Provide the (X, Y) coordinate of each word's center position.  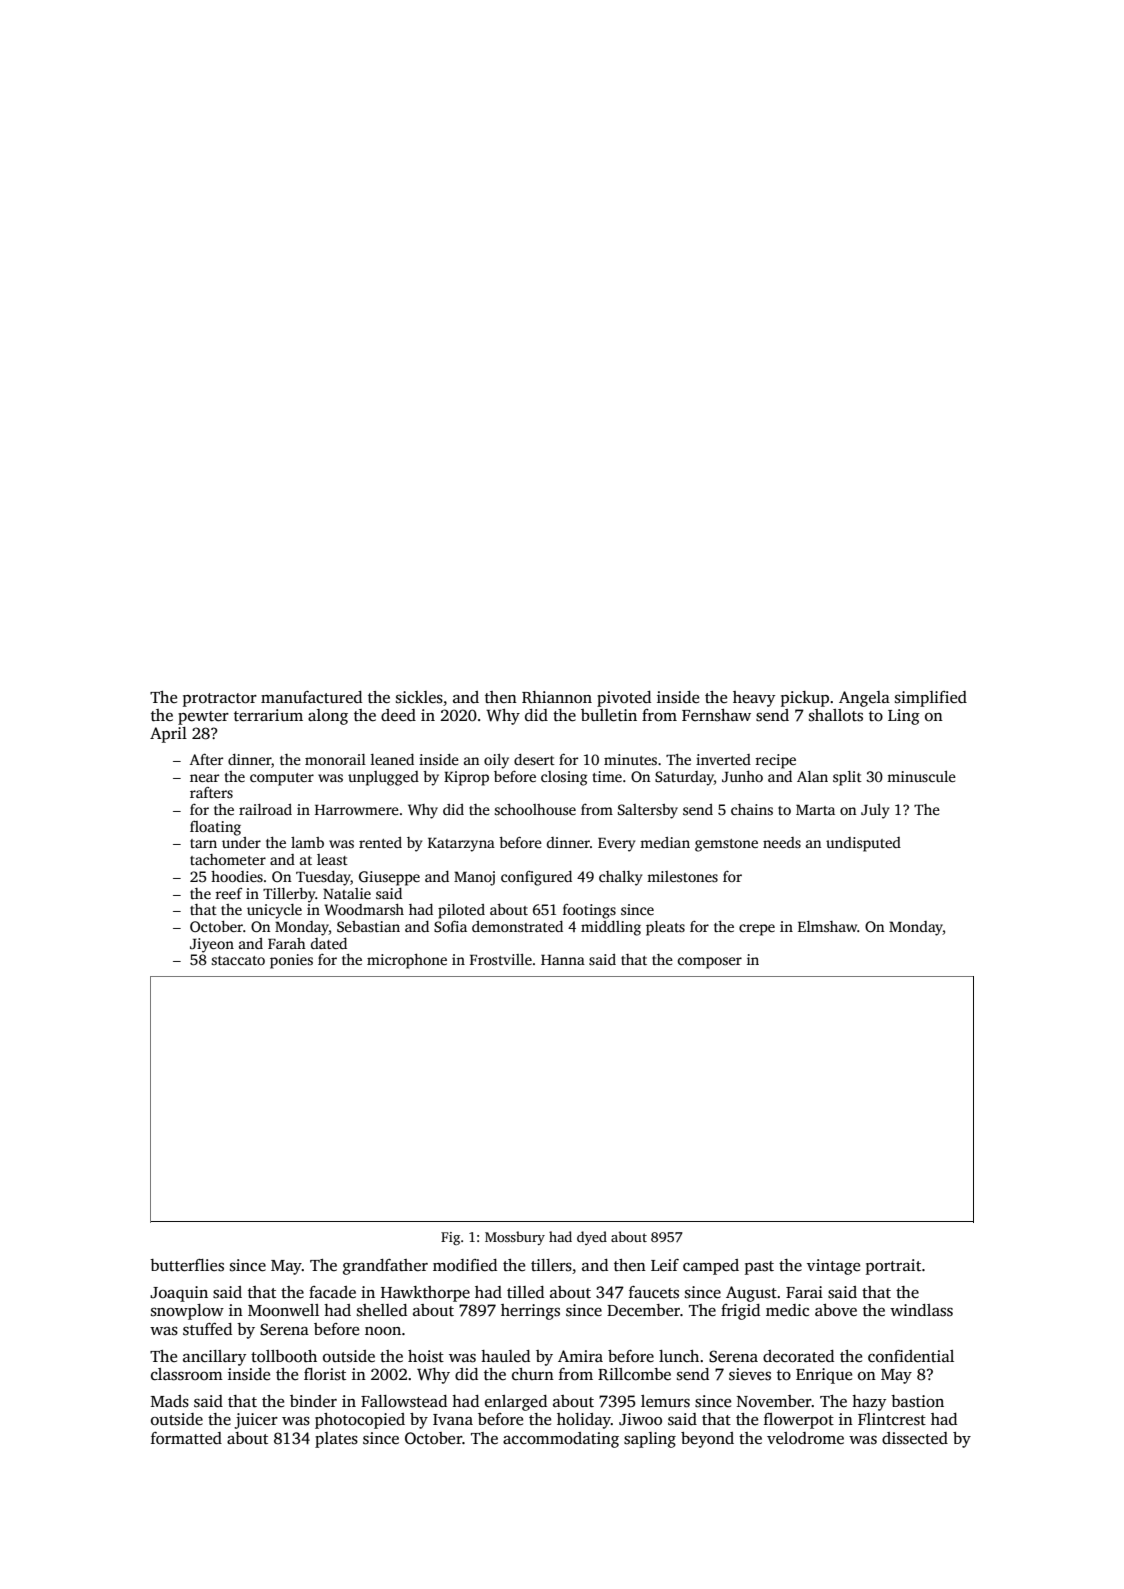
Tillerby (289, 895)
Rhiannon (557, 697)
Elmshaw (827, 926)
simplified (931, 699)
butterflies (187, 1265)
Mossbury (515, 1238)
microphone (407, 961)
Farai (804, 1292)
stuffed (207, 1329)
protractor (220, 700)
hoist (426, 1356)
